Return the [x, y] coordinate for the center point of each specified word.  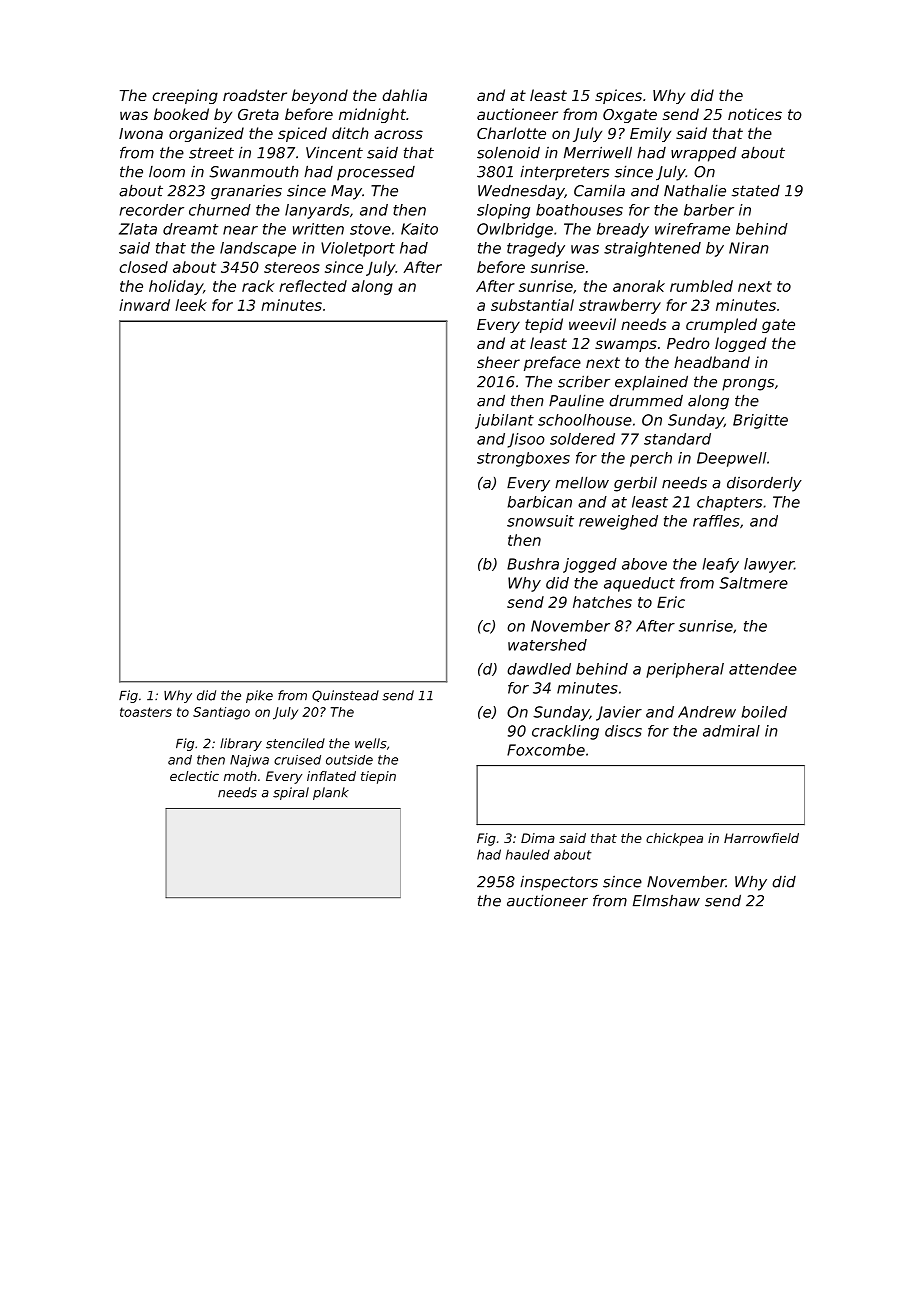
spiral [291, 793]
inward [144, 305]
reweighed [618, 522]
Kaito [419, 229]
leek [191, 305]
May [346, 192]
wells [371, 743]
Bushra [533, 564]
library [241, 744]
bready [623, 230]
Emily [650, 134]
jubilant [504, 421]
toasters [146, 712]
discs [623, 731]
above [644, 564]
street [211, 153]
